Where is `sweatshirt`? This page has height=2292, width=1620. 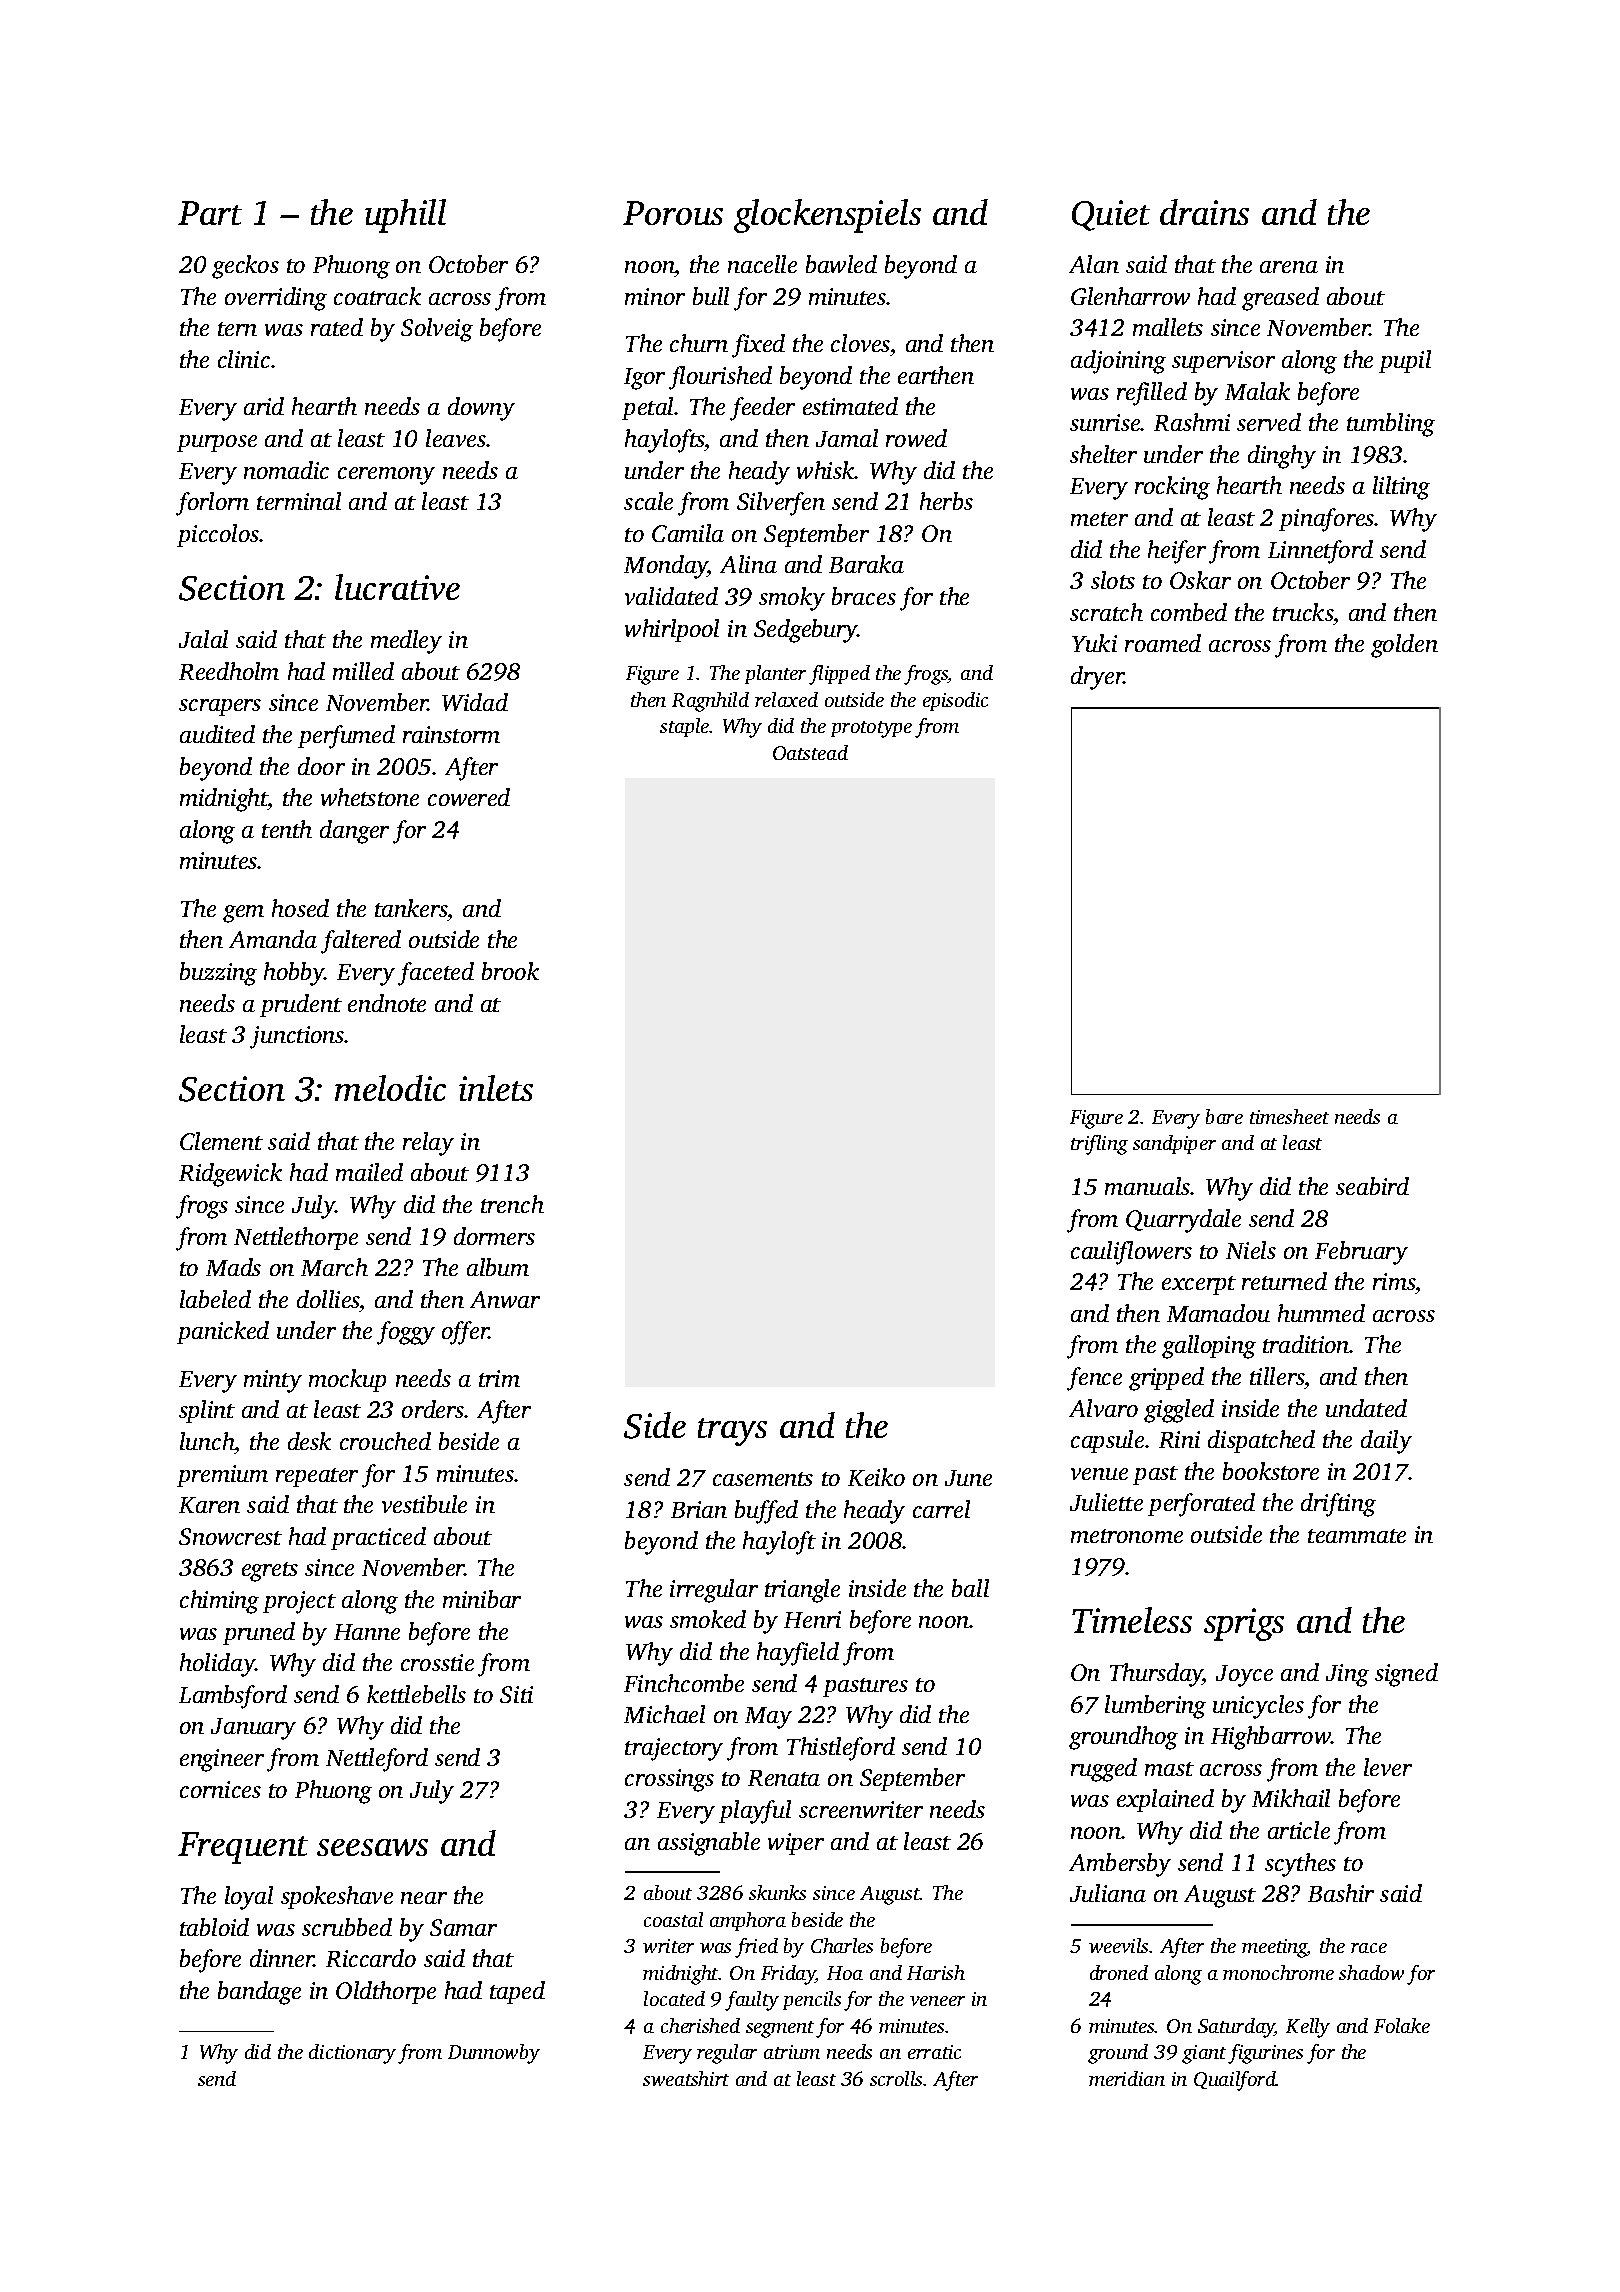 sweatshirt is located at coordinates (686, 2078).
